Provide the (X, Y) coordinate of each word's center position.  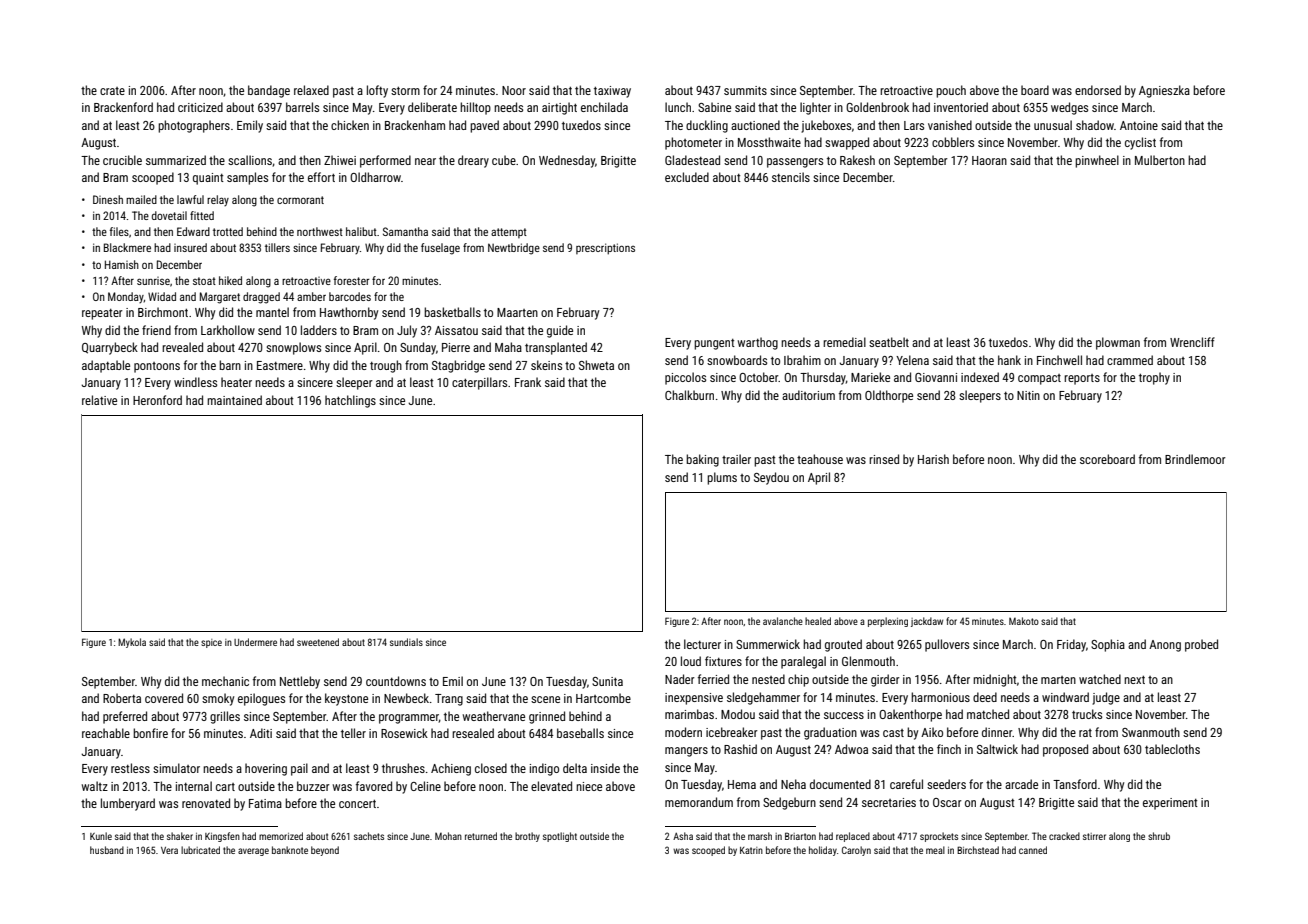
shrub (1159, 836)
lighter (815, 108)
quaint (208, 179)
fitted (202, 215)
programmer (409, 719)
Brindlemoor (1195, 459)
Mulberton (1160, 160)
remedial (844, 342)
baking (702, 460)
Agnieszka (1164, 91)
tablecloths (1172, 749)
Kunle (101, 836)
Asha (683, 836)
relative (99, 400)
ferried (713, 679)
